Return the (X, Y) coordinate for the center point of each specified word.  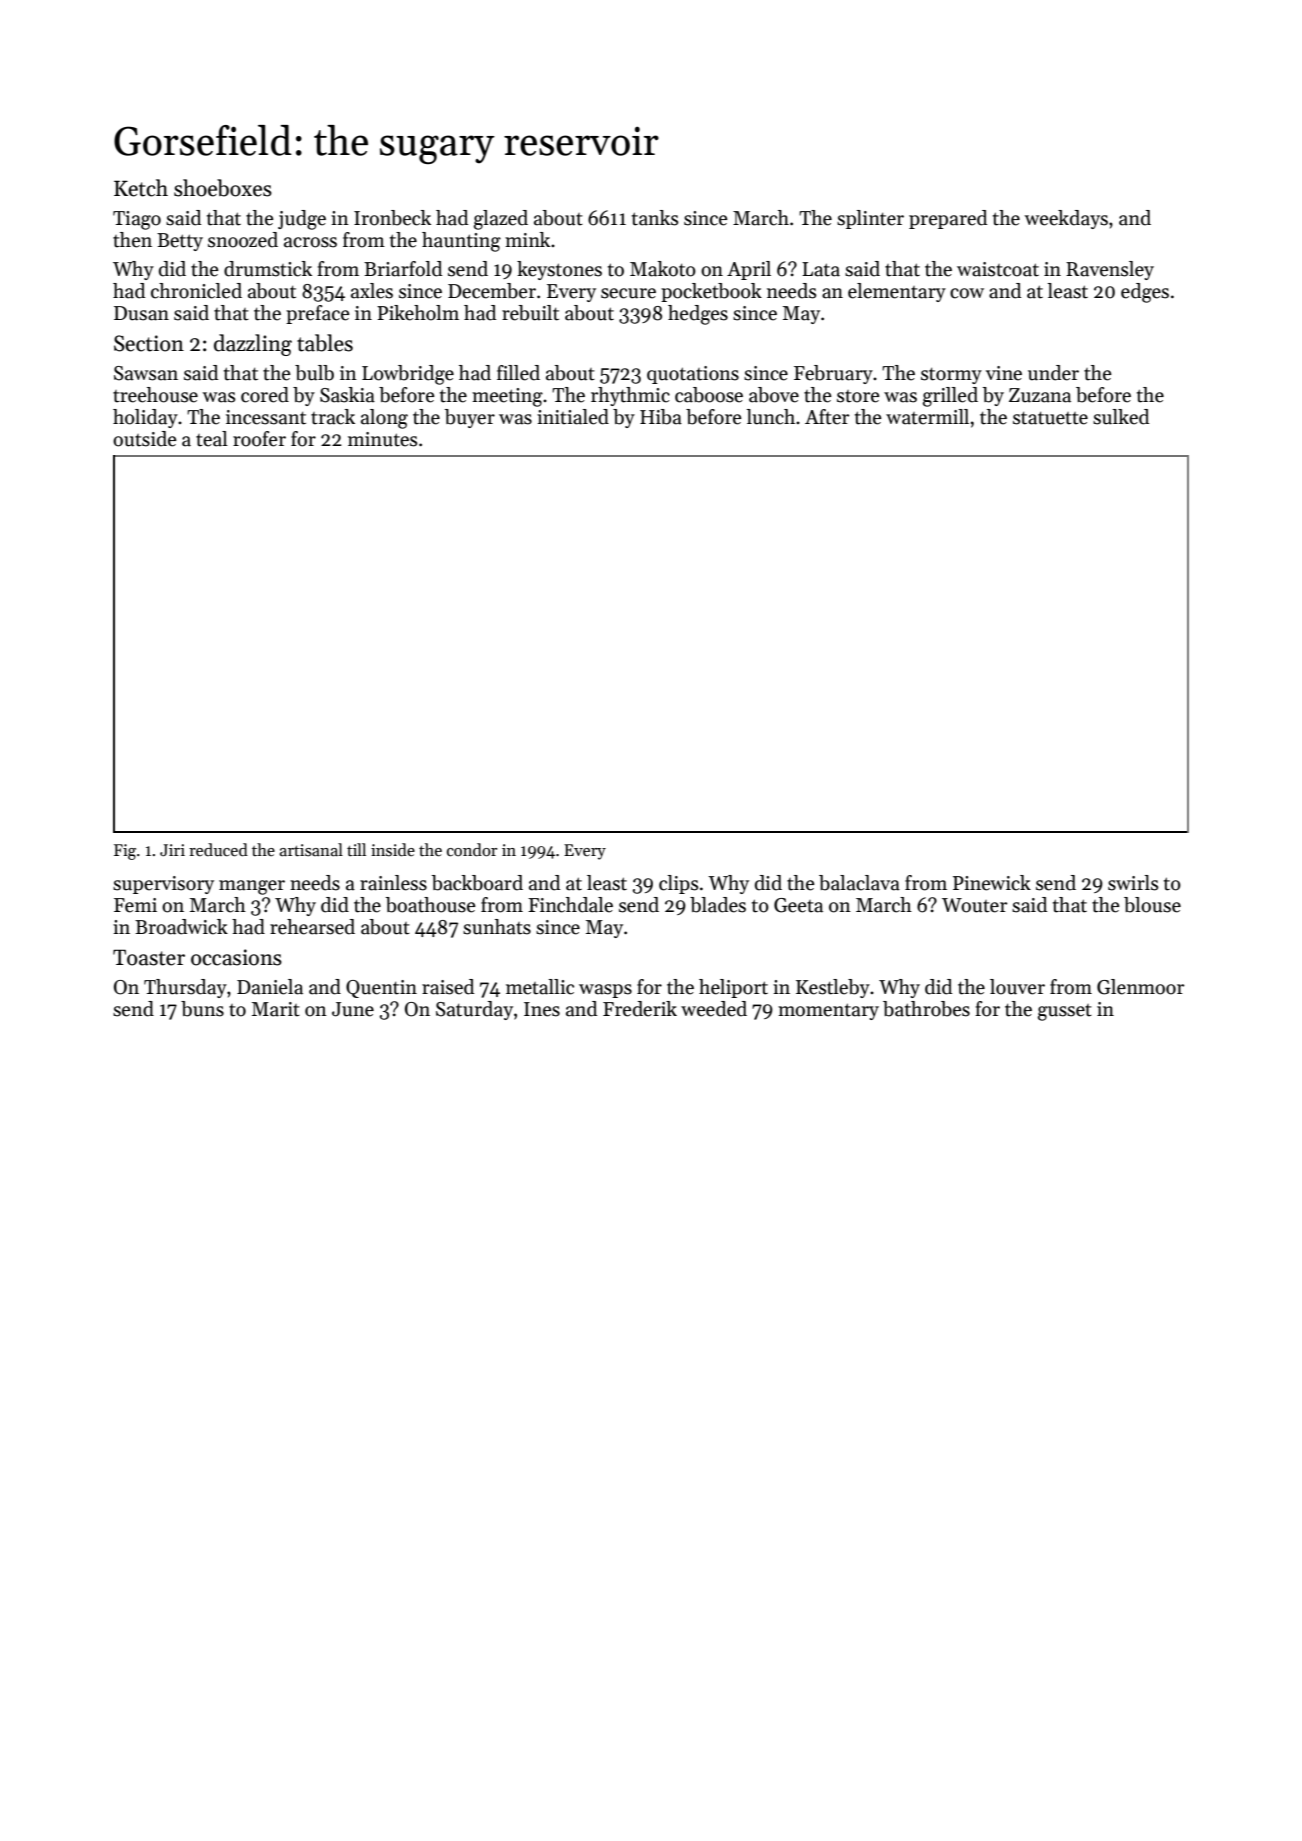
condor (472, 850)
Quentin (381, 989)
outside (145, 439)
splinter (870, 219)
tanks (655, 218)
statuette (1050, 418)
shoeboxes (223, 188)
